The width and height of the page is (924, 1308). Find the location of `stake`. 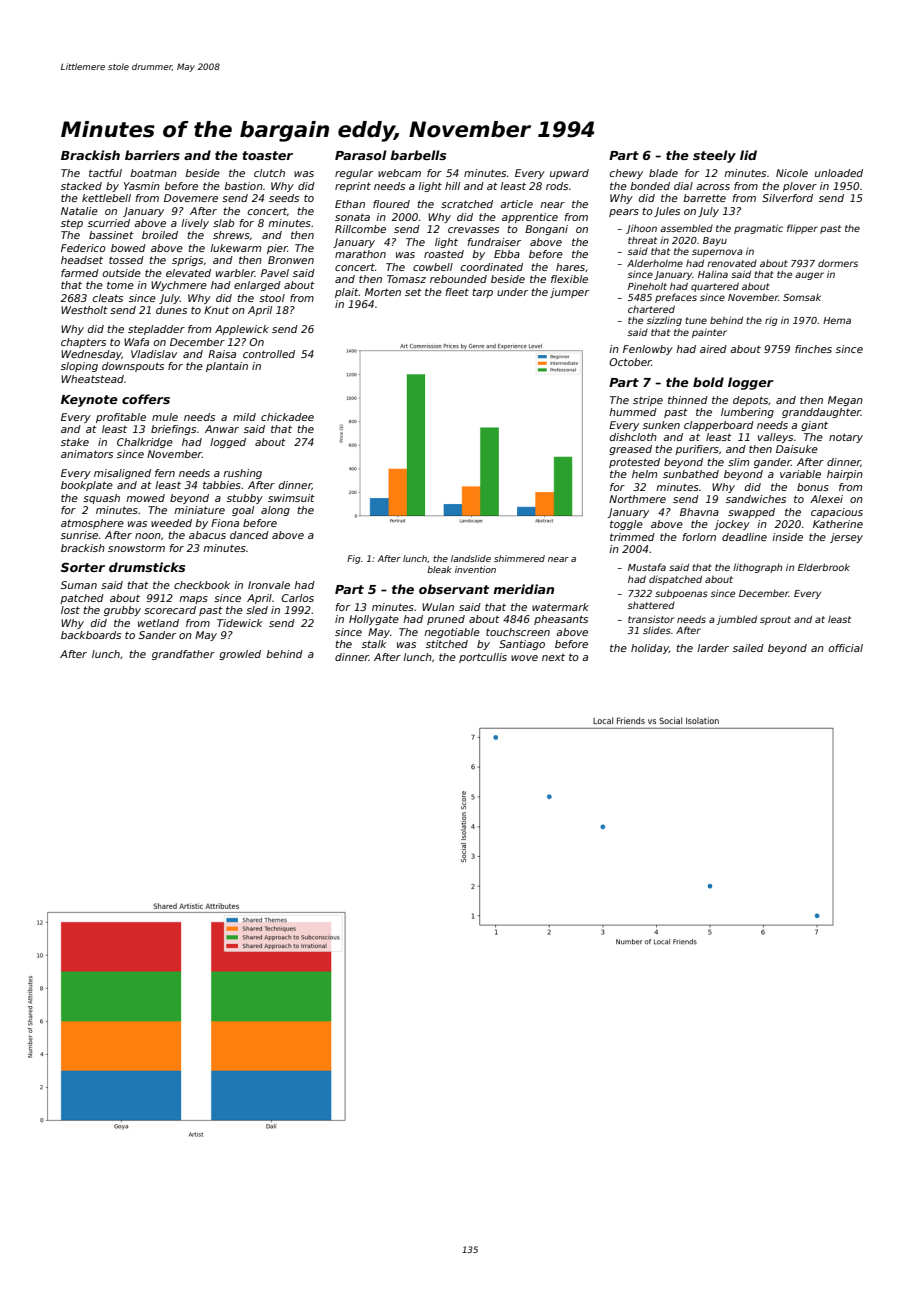

stake is located at coordinates (75, 442).
